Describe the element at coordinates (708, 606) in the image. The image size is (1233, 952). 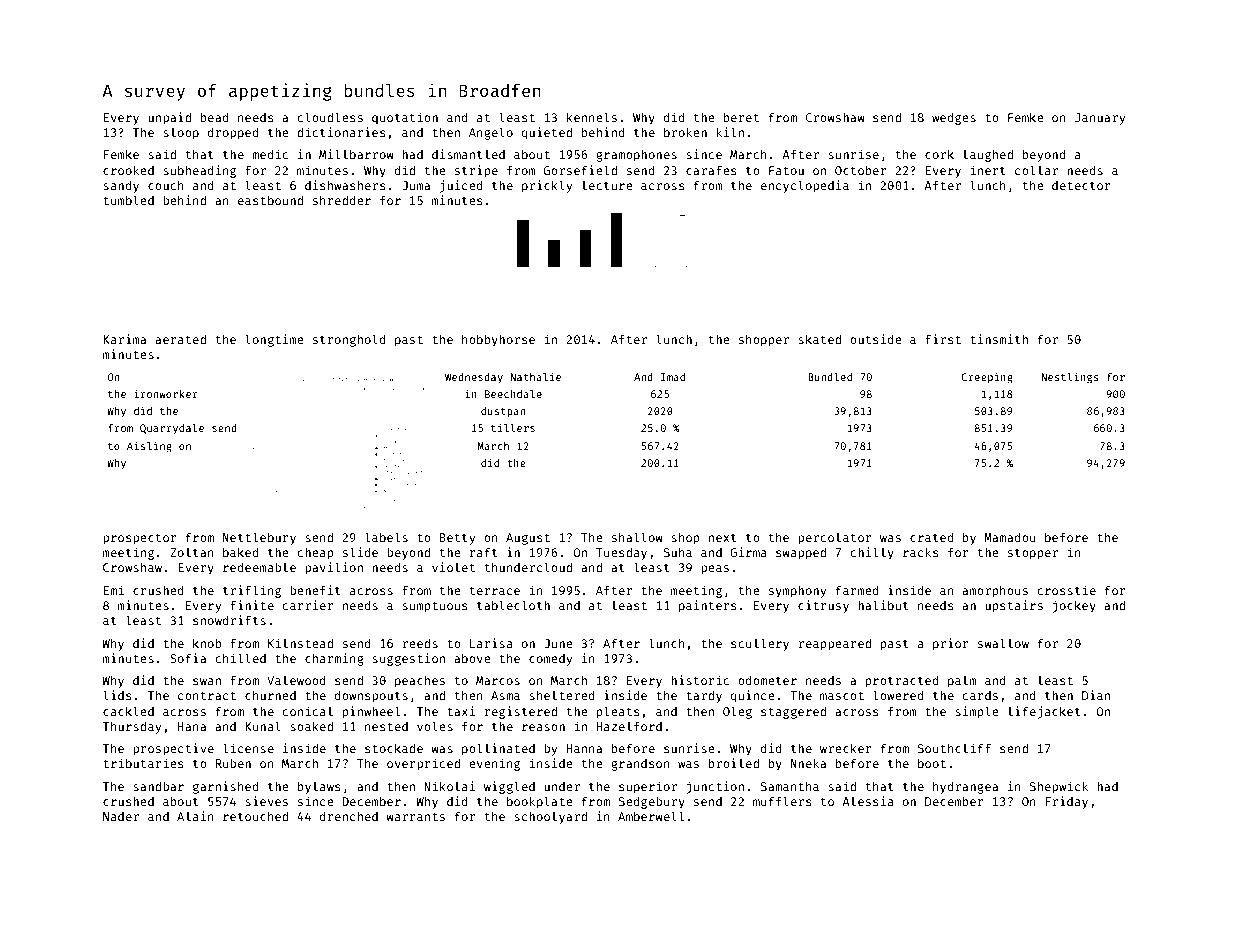
I see `painters` at that location.
